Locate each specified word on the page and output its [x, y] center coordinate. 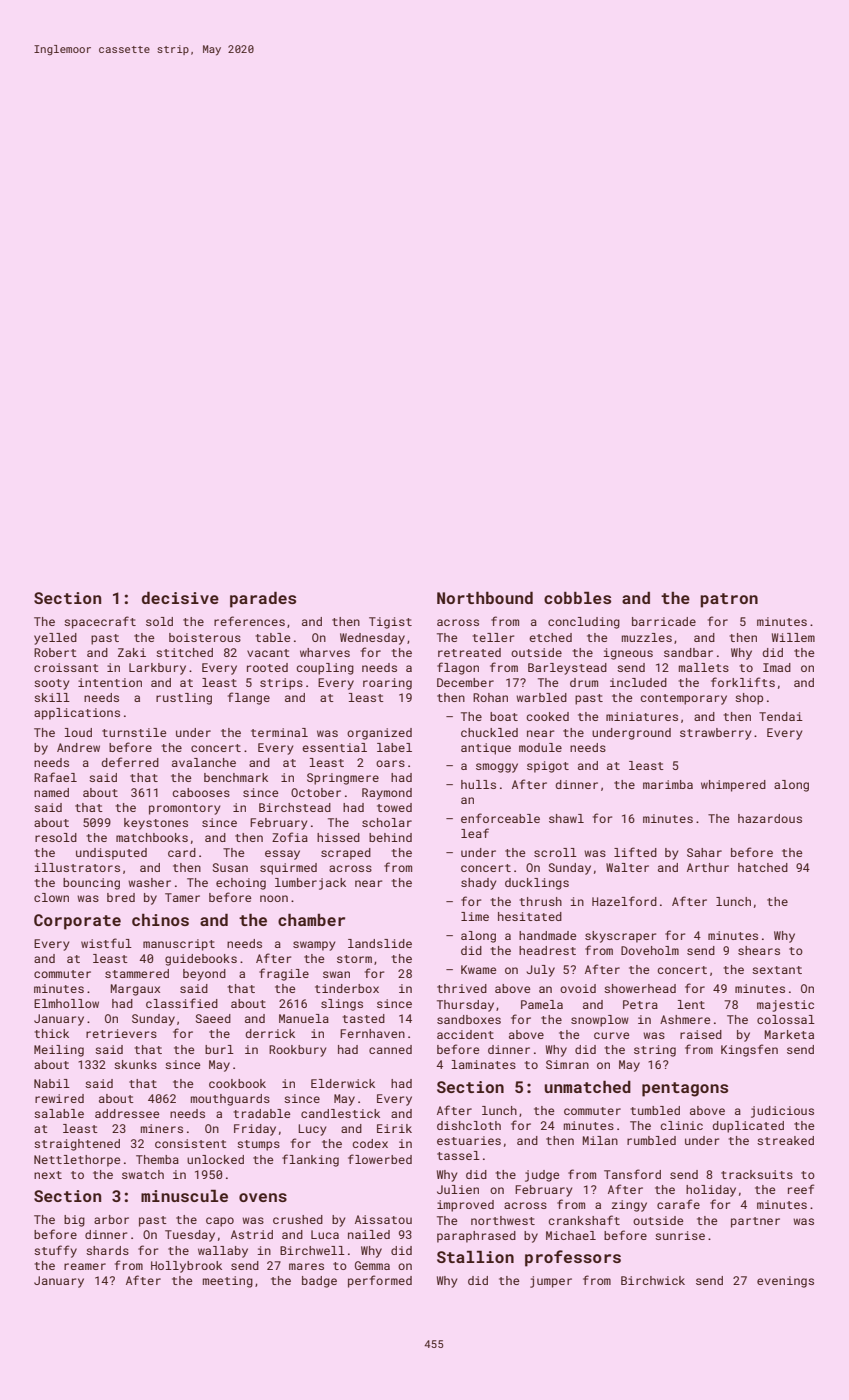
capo [220, 1222]
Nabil [52, 1083]
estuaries [469, 1140]
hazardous [770, 818]
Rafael [55, 777]
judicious [782, 1112]
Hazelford [624, 901]
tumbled [655, 1110]
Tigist [390, 623]
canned [390, 1049]
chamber [311, 920]
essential [334, 747]
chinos [160, 920]
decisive [180, 598]
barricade [664, 621]
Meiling [59, 1051]
